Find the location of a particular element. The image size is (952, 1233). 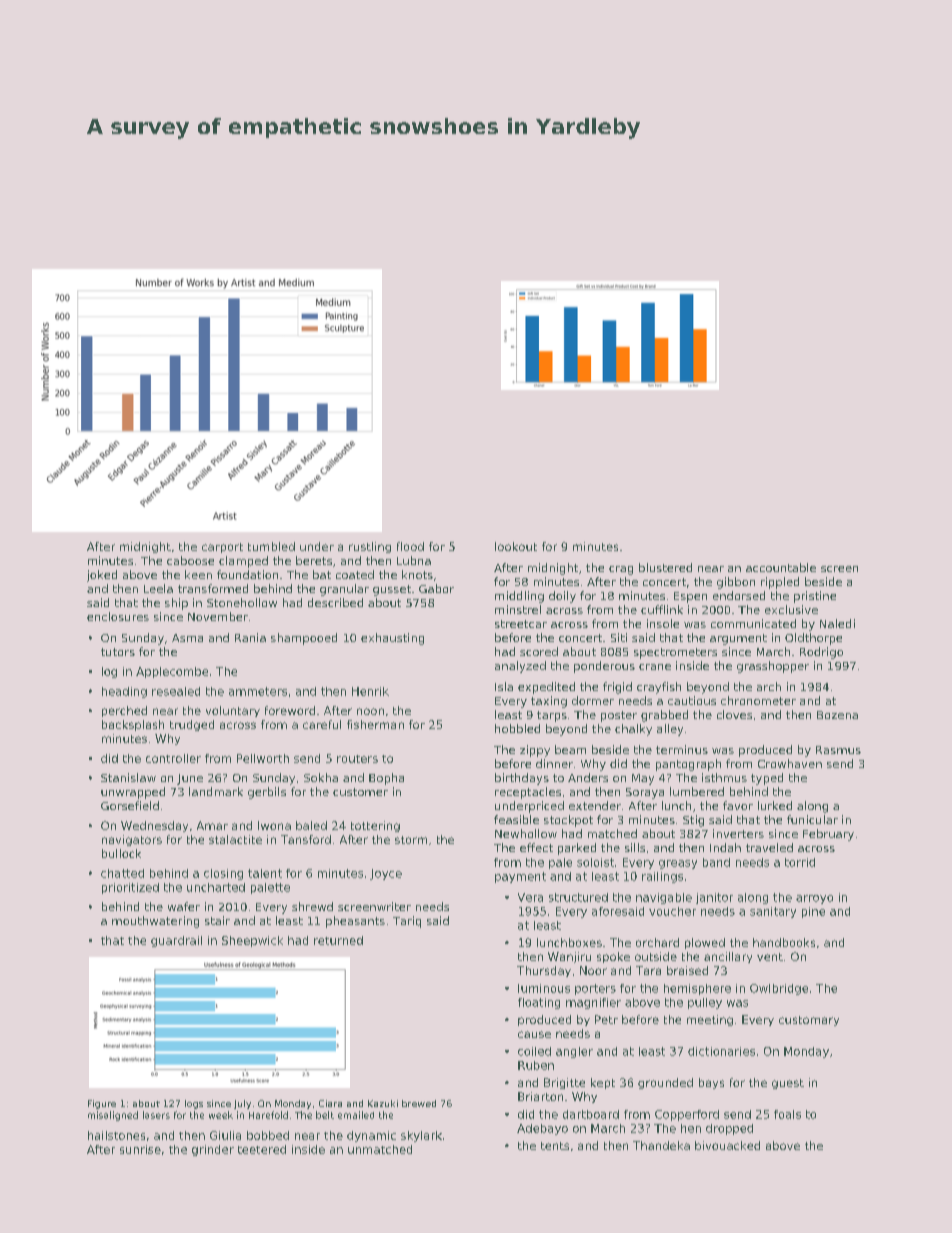

foals is located at coordinates (787, 1114).
